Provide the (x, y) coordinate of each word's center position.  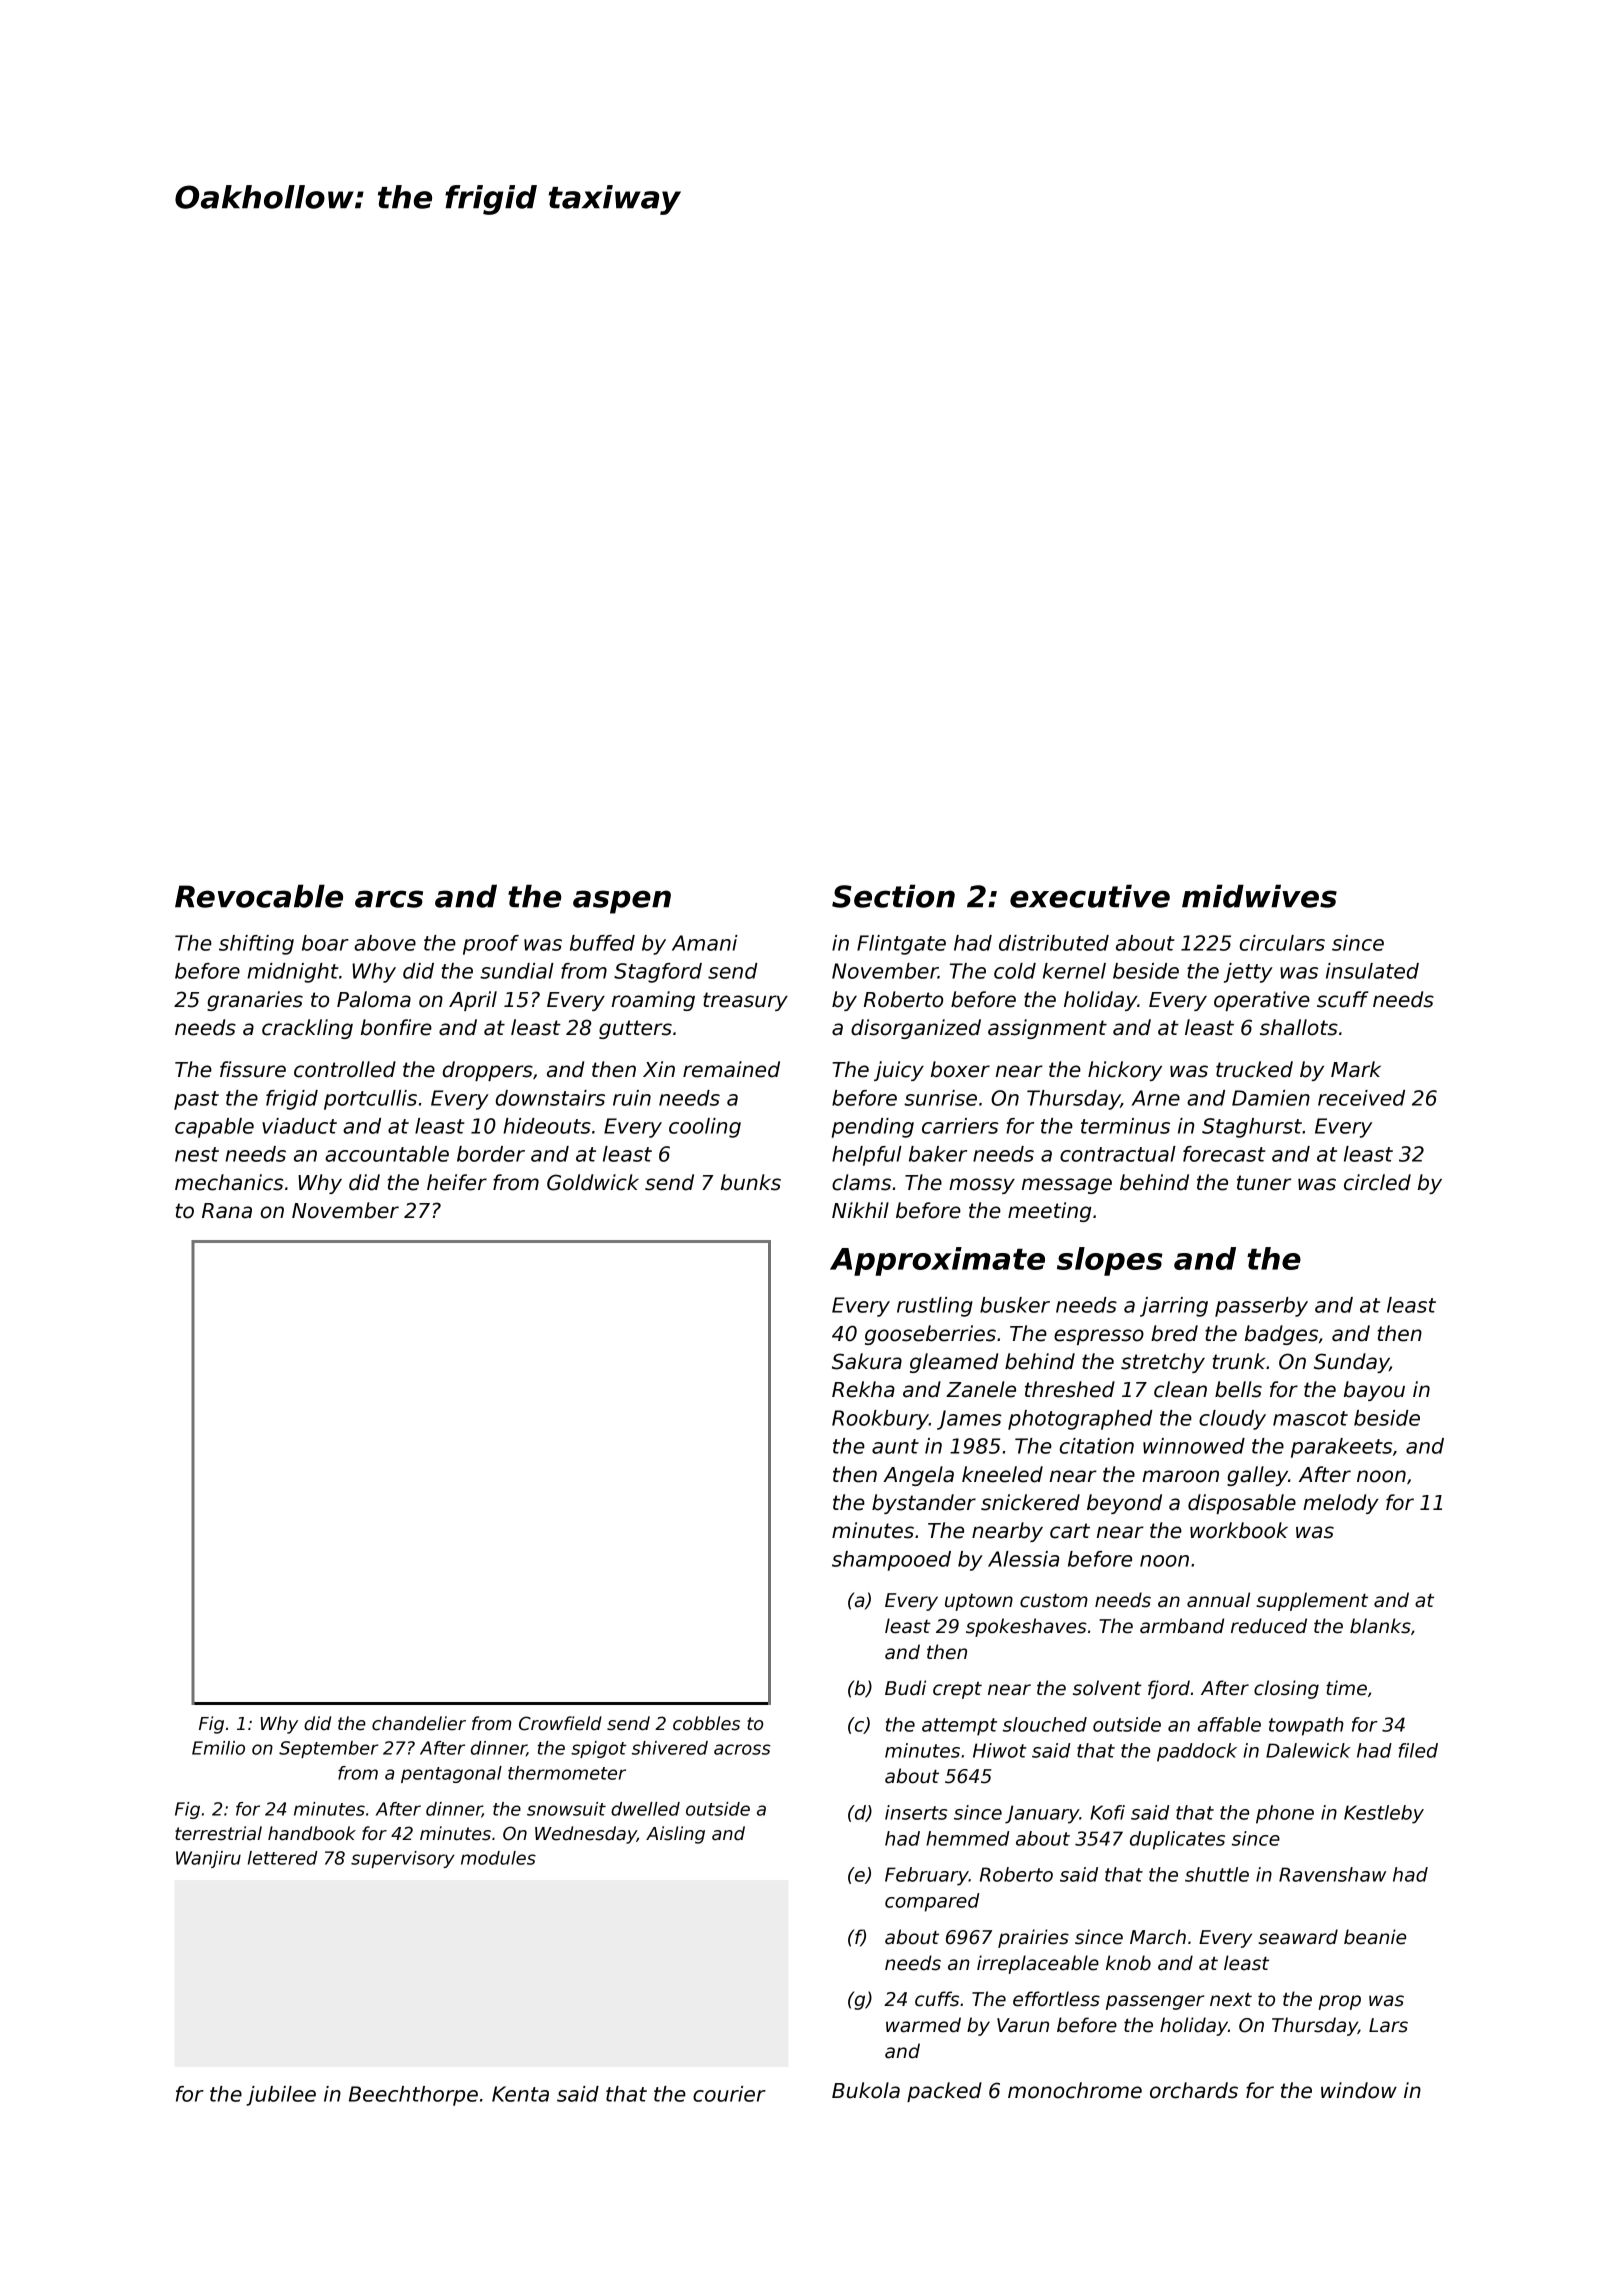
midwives (1259, 896)
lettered (283, 1858)
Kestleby (1384, 1814)
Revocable (259, 896)
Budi (905, 1688)
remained (731, 1069)
